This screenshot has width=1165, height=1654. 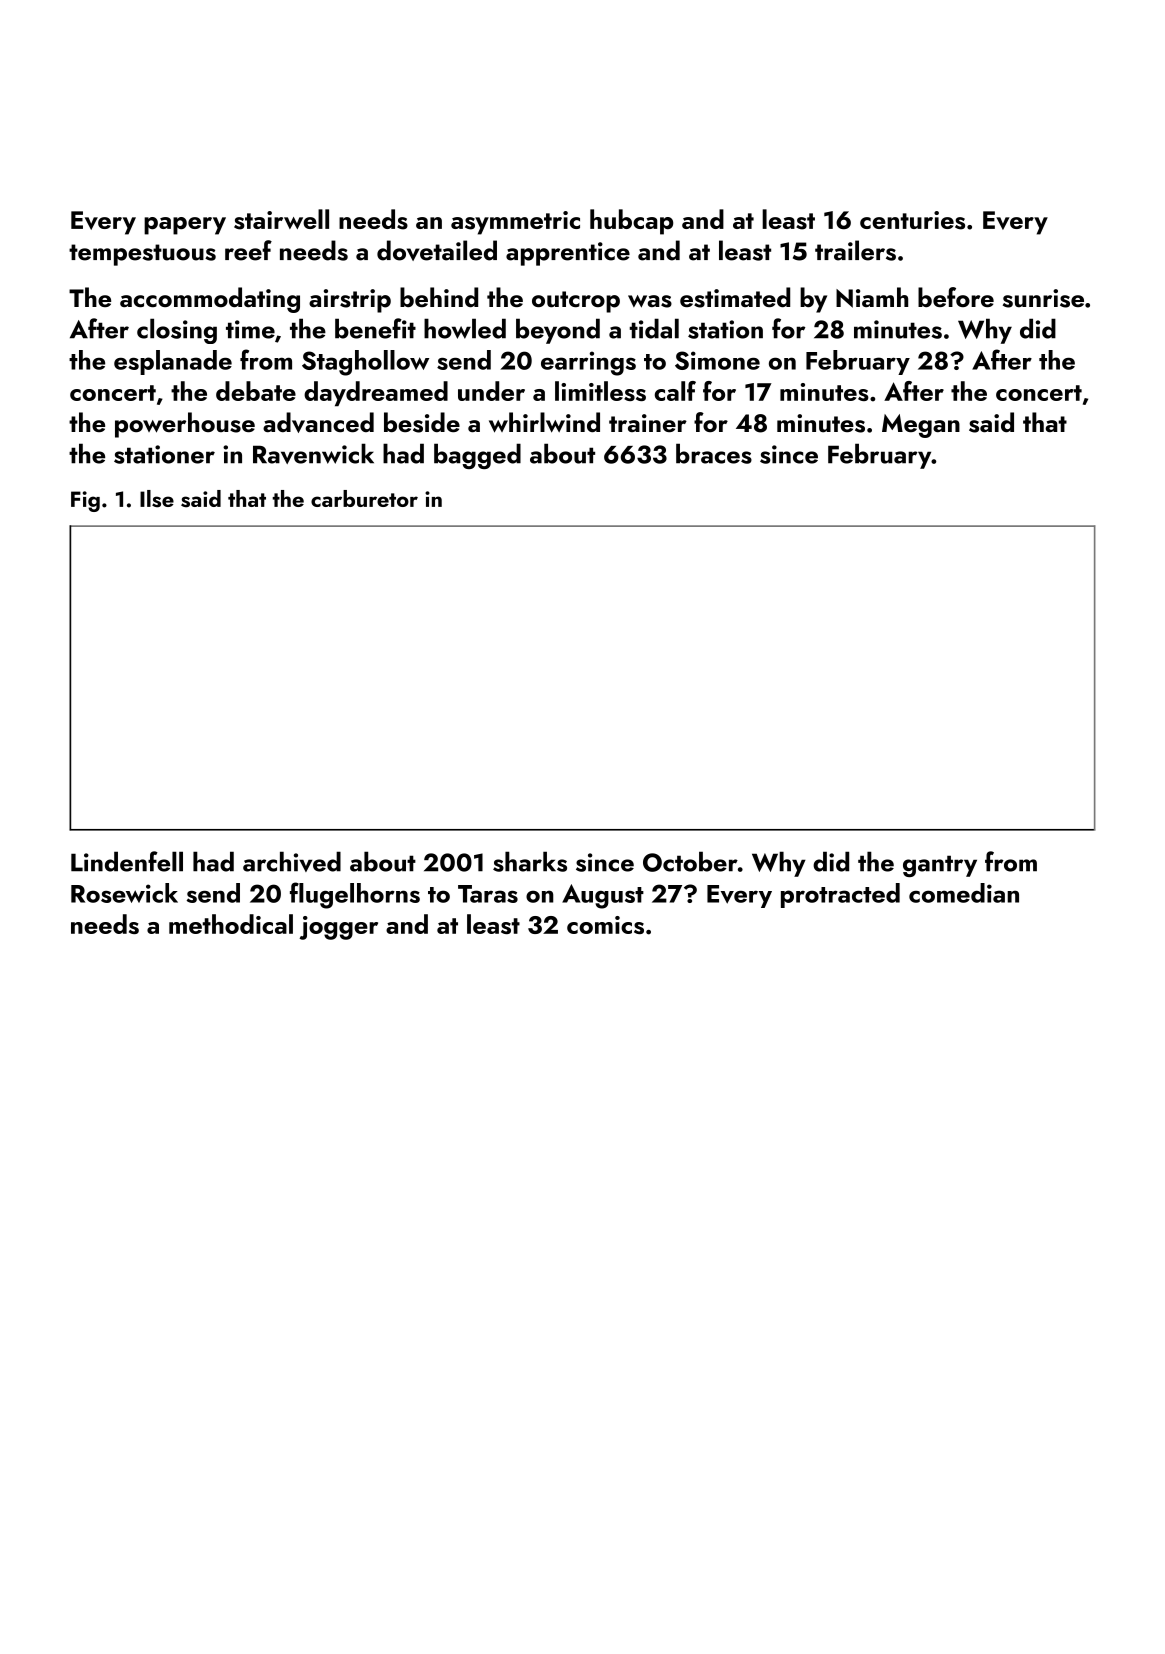 I want to click on before, so click(x=956, y=297).
